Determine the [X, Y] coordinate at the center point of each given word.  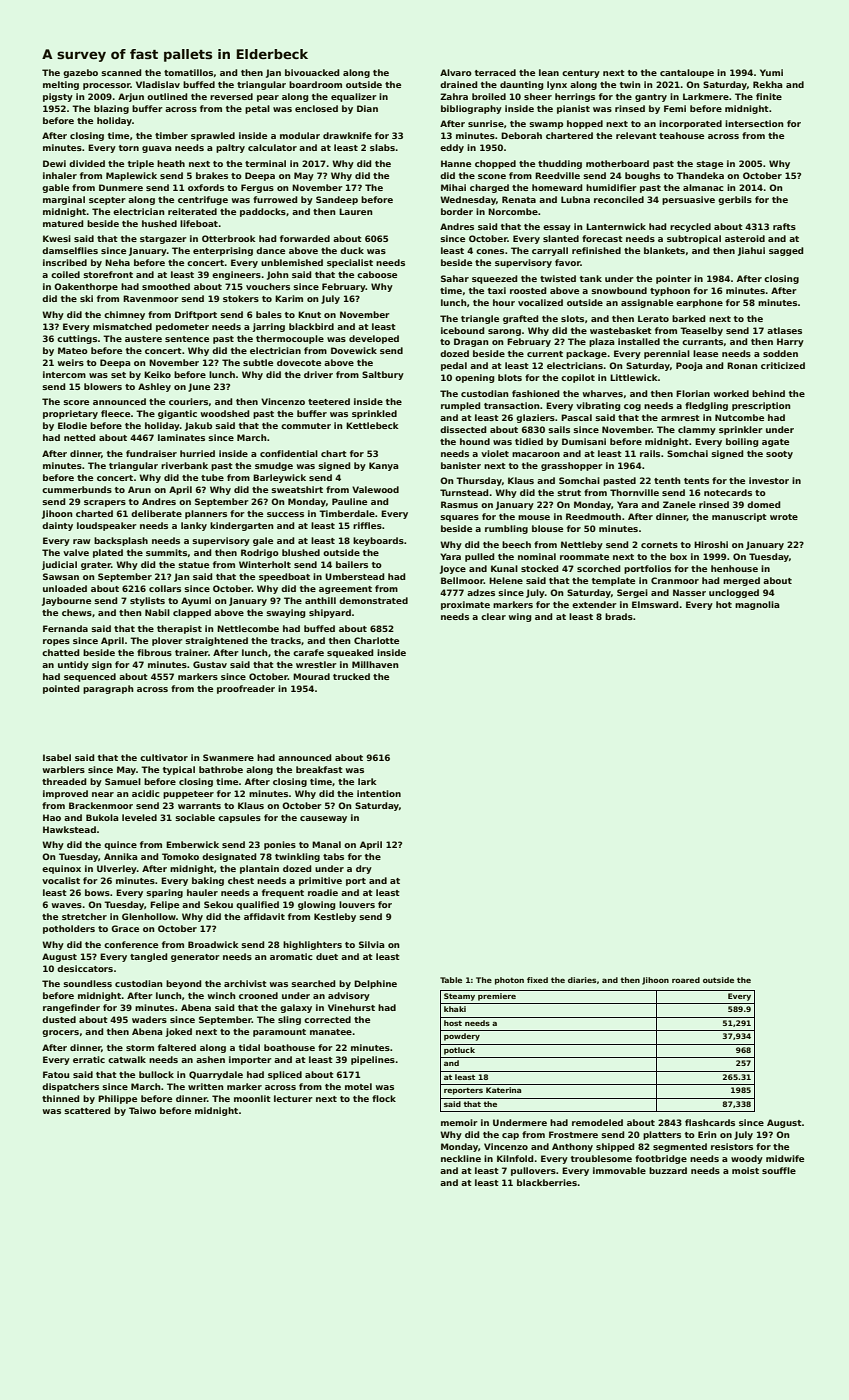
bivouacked [312, 72]
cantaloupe [687, 73]
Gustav [210, 664]
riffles [367, 525]
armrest [680, 418]
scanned [121, 72]
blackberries [547, 1182]
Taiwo [142, 1110]
